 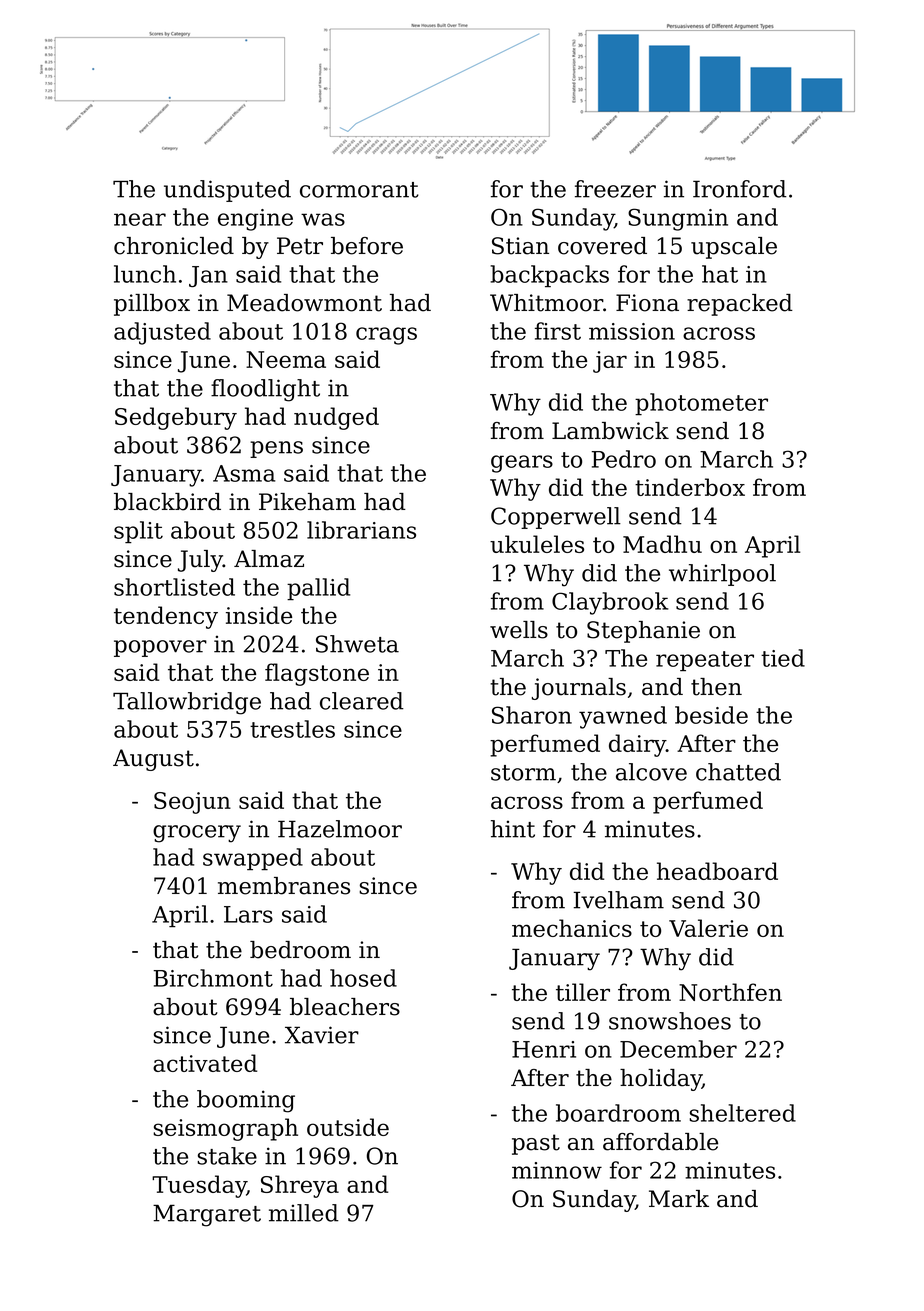 I want to click on gears, so click(x=522, y=464).
